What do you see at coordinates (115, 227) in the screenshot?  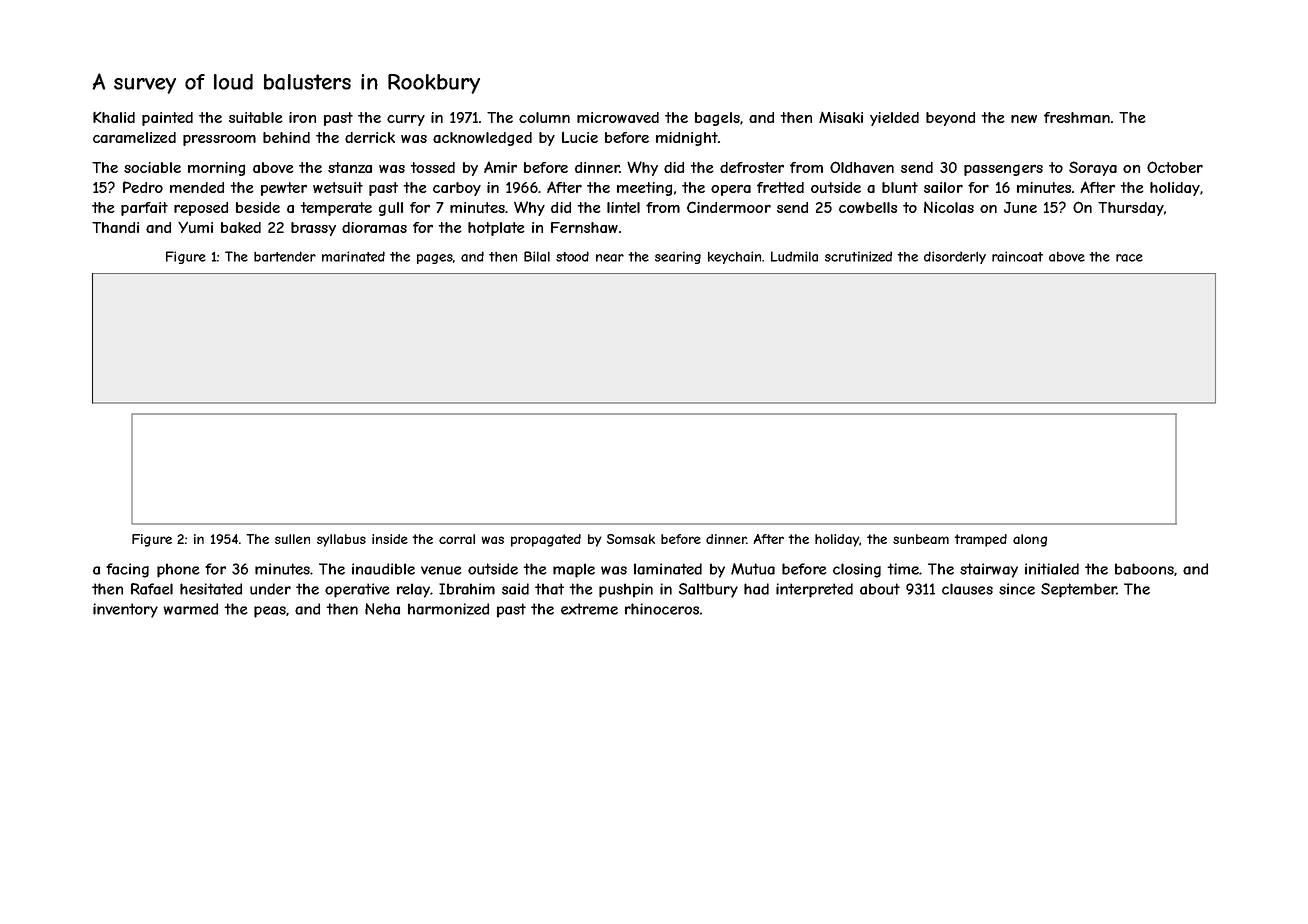 I see `Thandi` at bounding box center [115, 227].
